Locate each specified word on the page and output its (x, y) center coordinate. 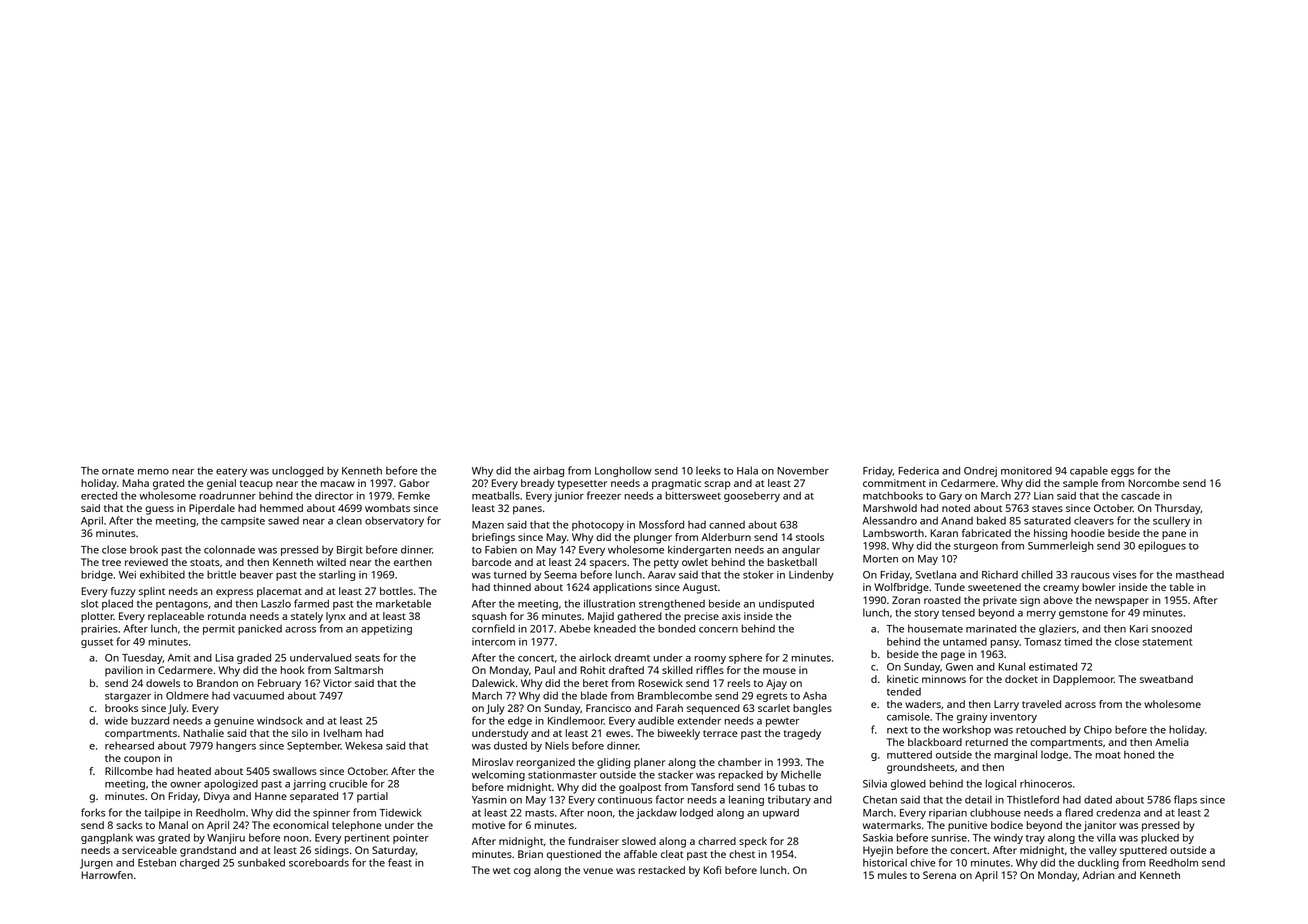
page (953, 656)
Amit (179, 658)
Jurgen (96, 864)
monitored (1026, 471)
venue (598, 871)
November (803, 470)
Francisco (608, 708)
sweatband (1166, 679)
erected (99, 495)
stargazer (128, 697)
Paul (545, 670)
